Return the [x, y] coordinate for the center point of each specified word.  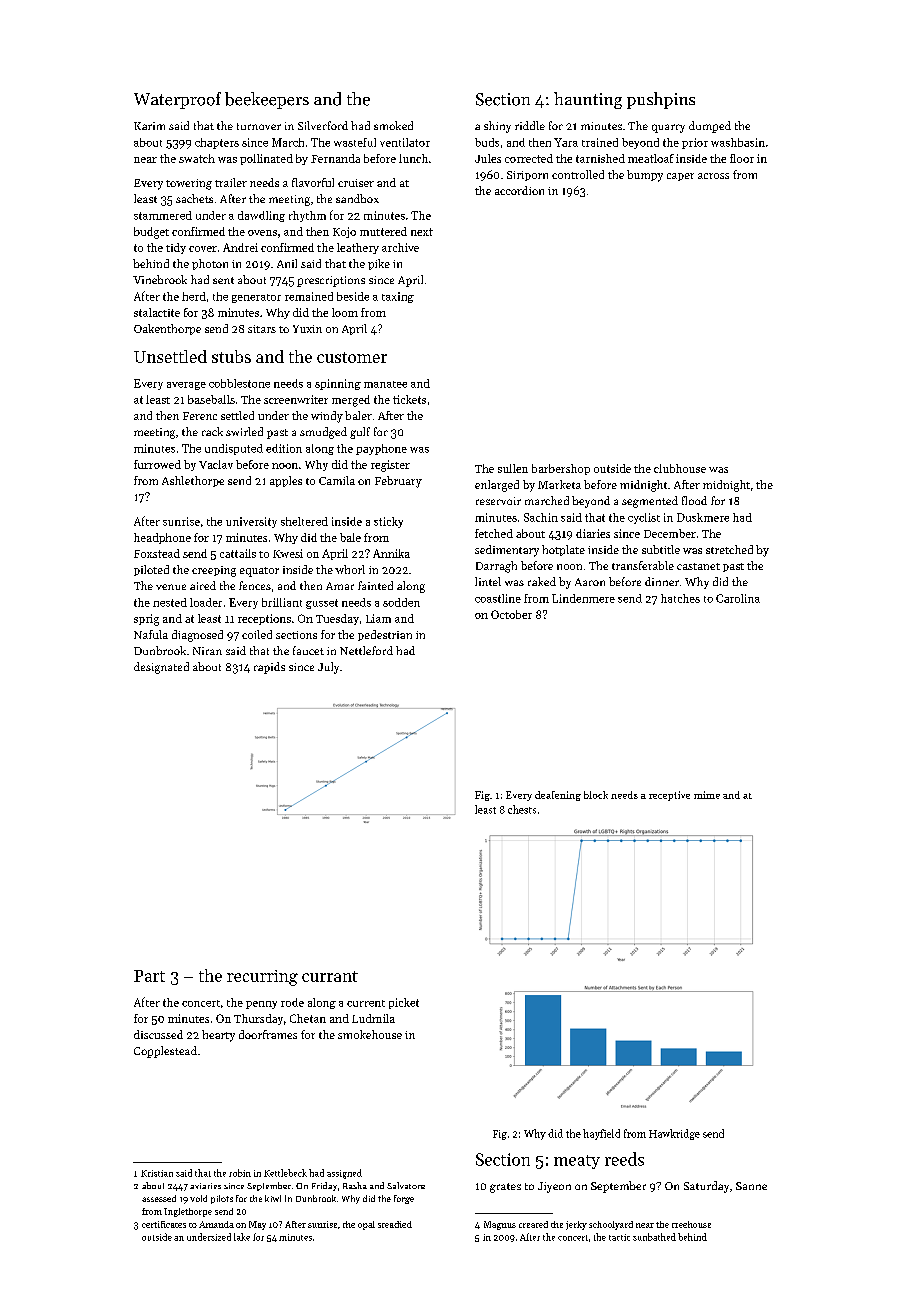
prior [695, 143]
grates [505, 1188]
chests [522, 809]
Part [149, 976]
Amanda [216, 1224]
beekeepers [267, 100]
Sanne [751, 1186]
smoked [393, 125]
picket [404, 1003]
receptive [669, 796]
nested [170, 602]
